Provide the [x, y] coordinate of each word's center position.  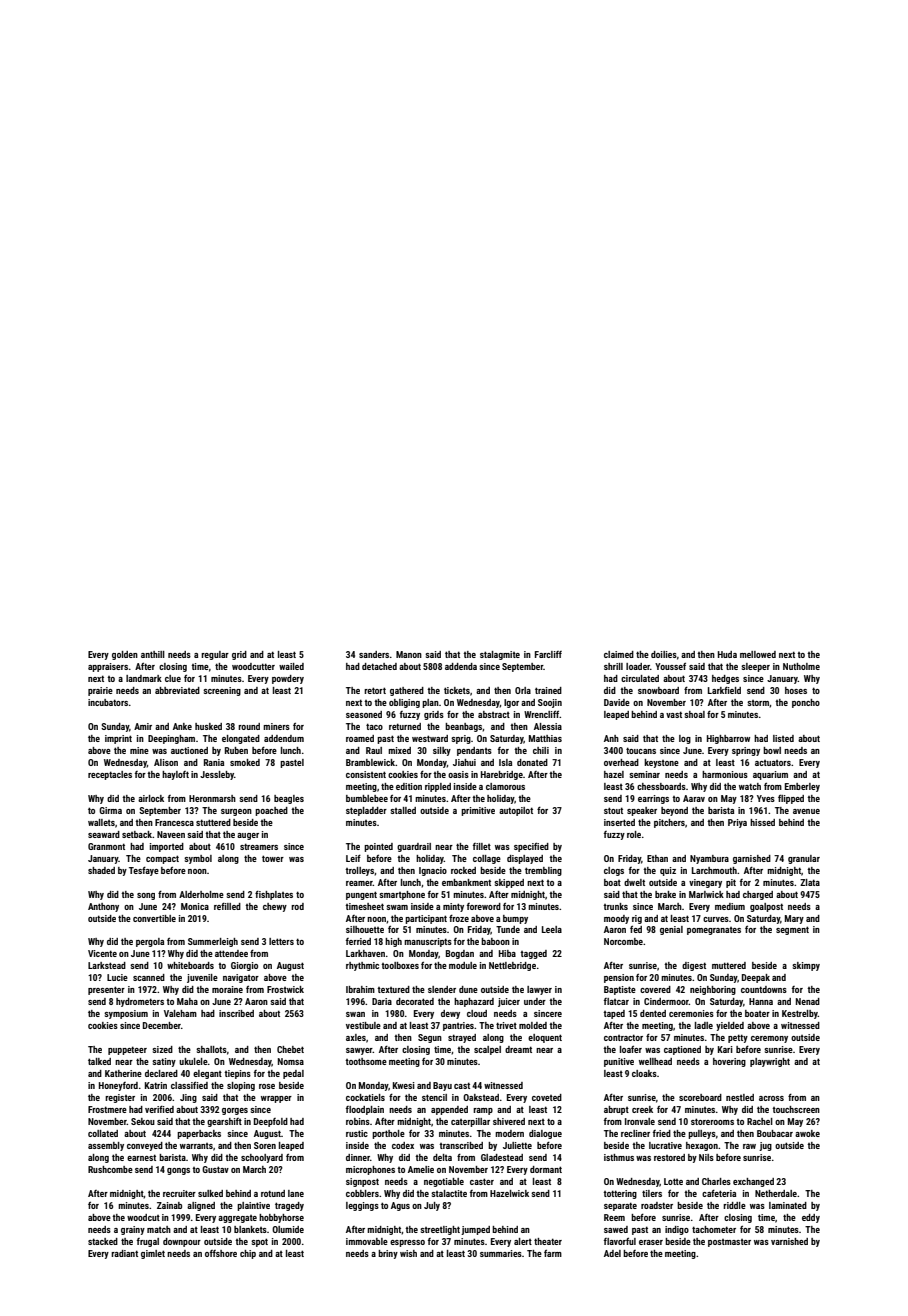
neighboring [713, 990]
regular [215, 655]
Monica [195, 906]
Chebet [290, 1049]
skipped [509, 883]
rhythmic [362, 966]
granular [804, 859]
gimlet [153, 1254]
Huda [727, 654]
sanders [374, 654]
